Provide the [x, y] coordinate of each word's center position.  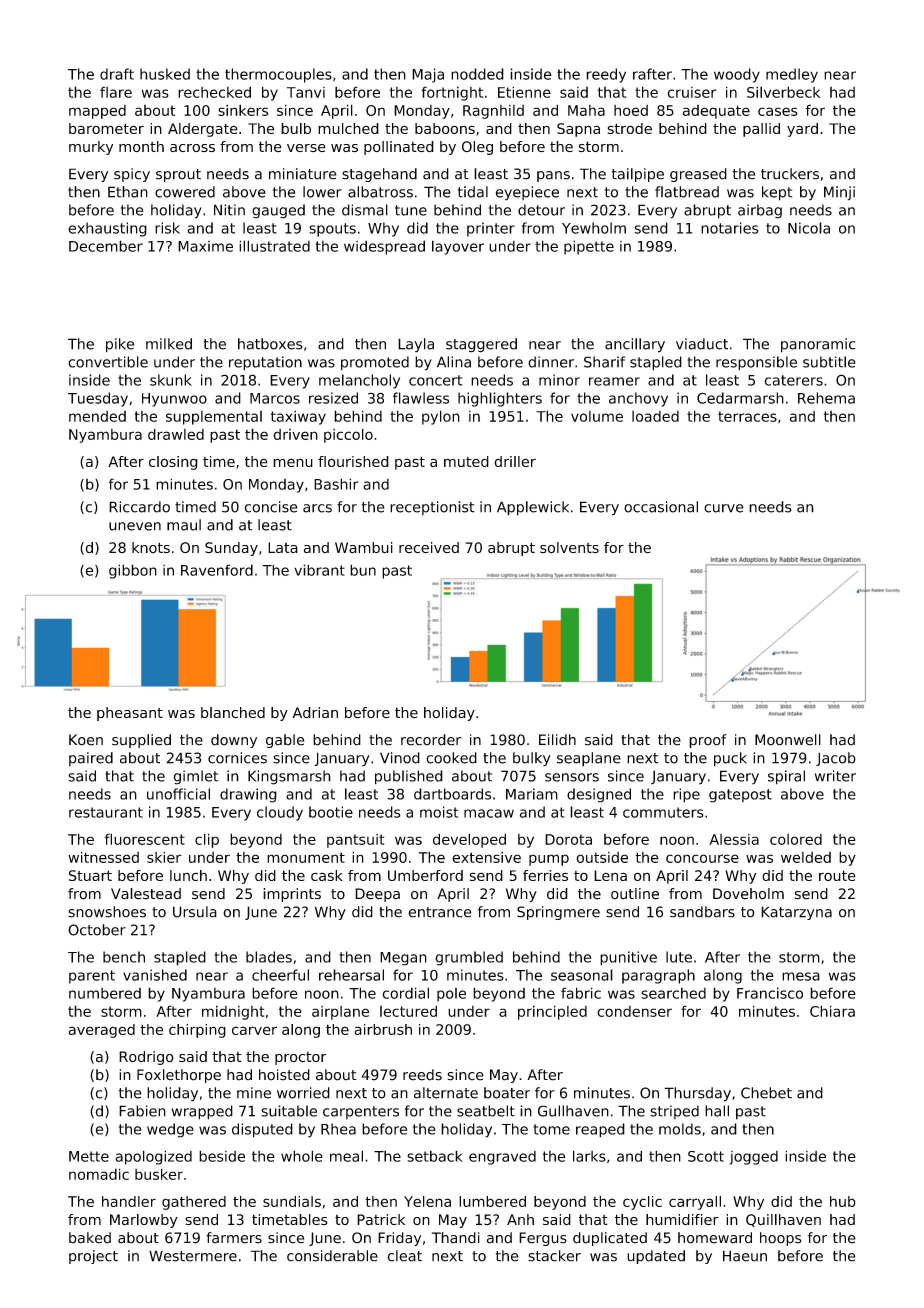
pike [120, 345]
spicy [132, 175]
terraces [747, 416]
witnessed [103, 857]
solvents [569, 548]
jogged [753, 1158]
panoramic [818, 345]
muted [466, 461]
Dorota [568, 839]
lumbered [492, 1201]
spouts [332, 230]
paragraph [658, 976]
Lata [283, 547]
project [93, 1257]
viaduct [702, 344]
